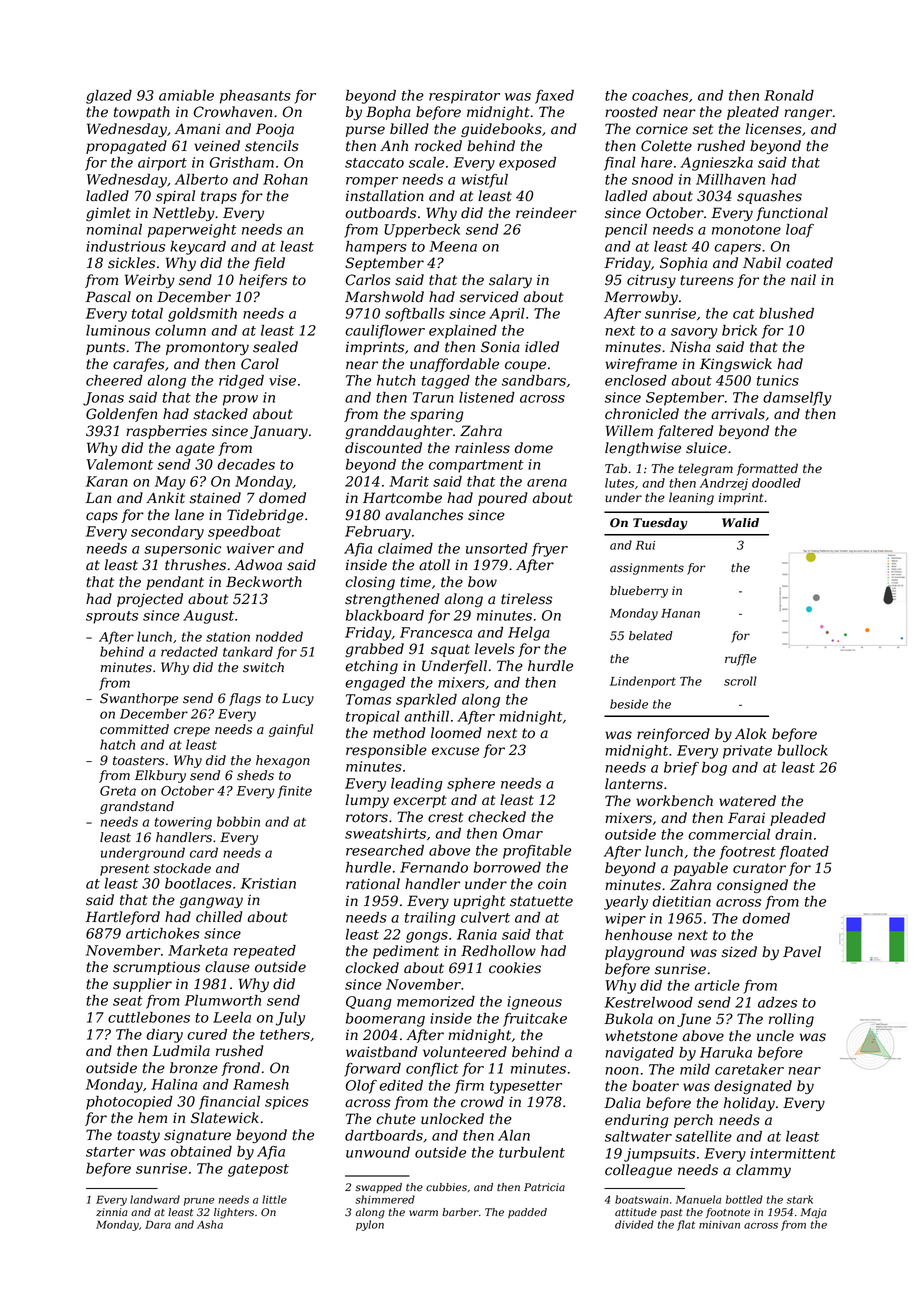  Describe the element at coordinates (420, 801) in the image. I see `excerpt` at that location.
